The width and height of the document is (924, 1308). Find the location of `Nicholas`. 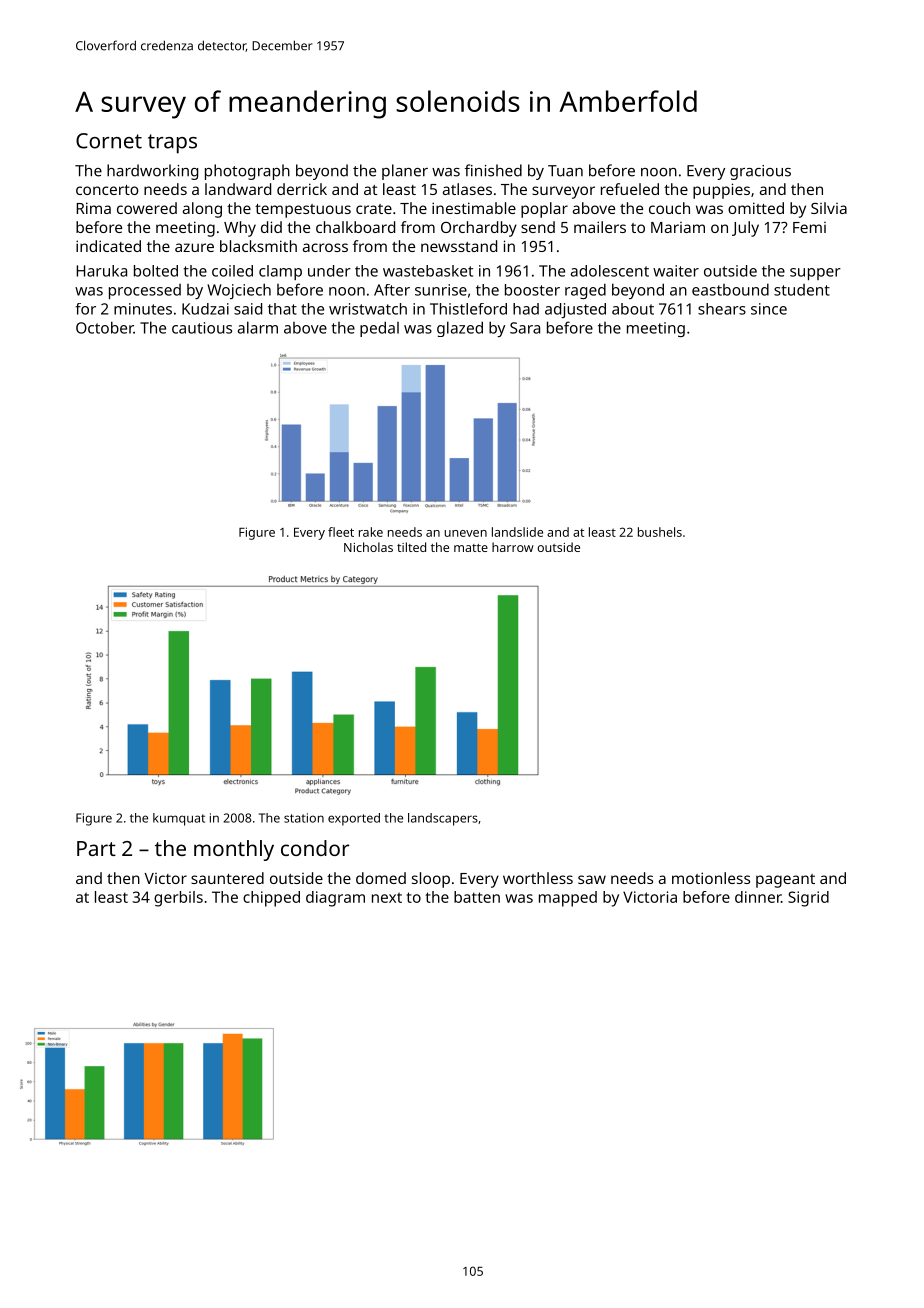

Nicholas is located at coordinates (368, 547).
